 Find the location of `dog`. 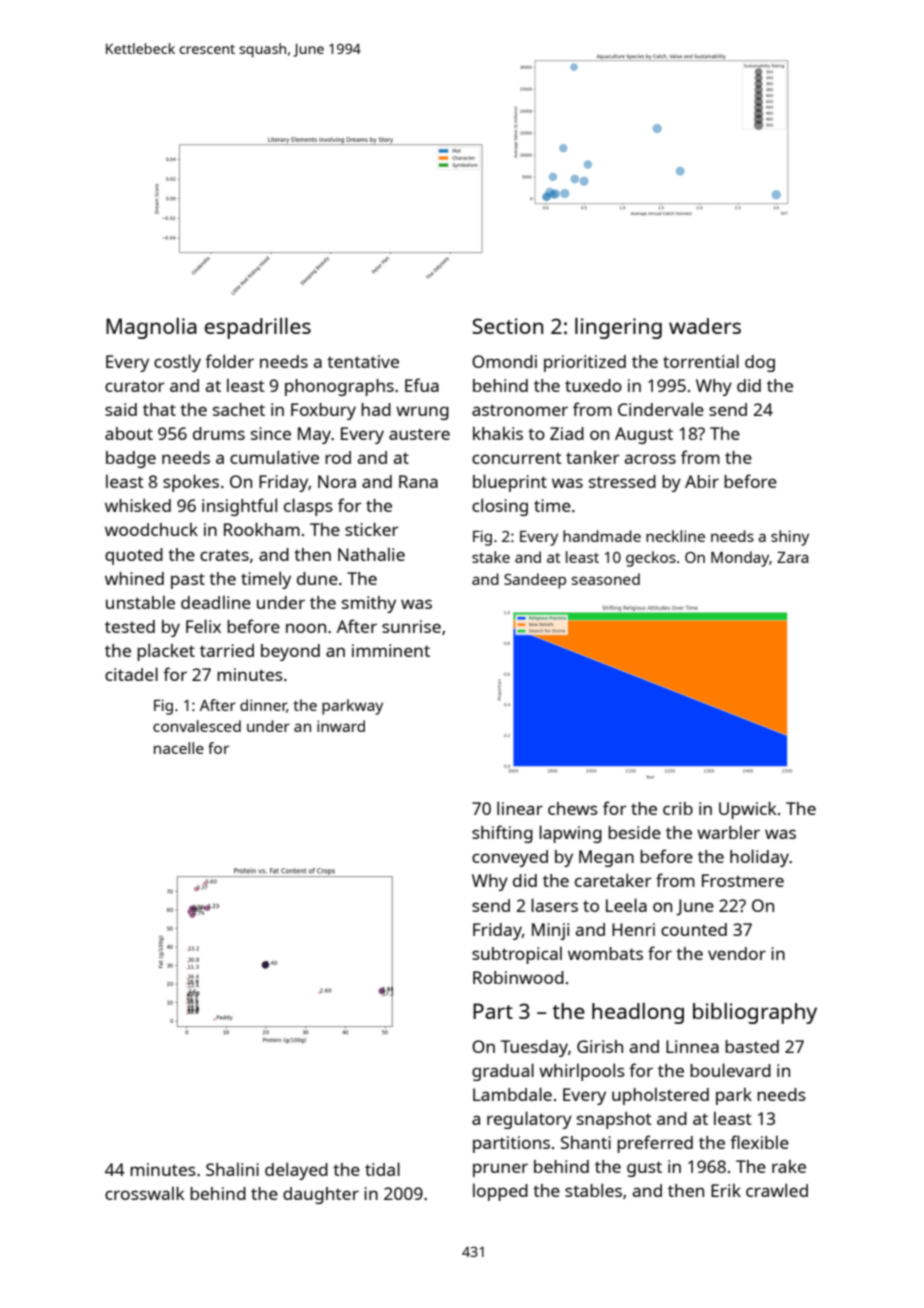

dog is located at coordinates (760, 363).
